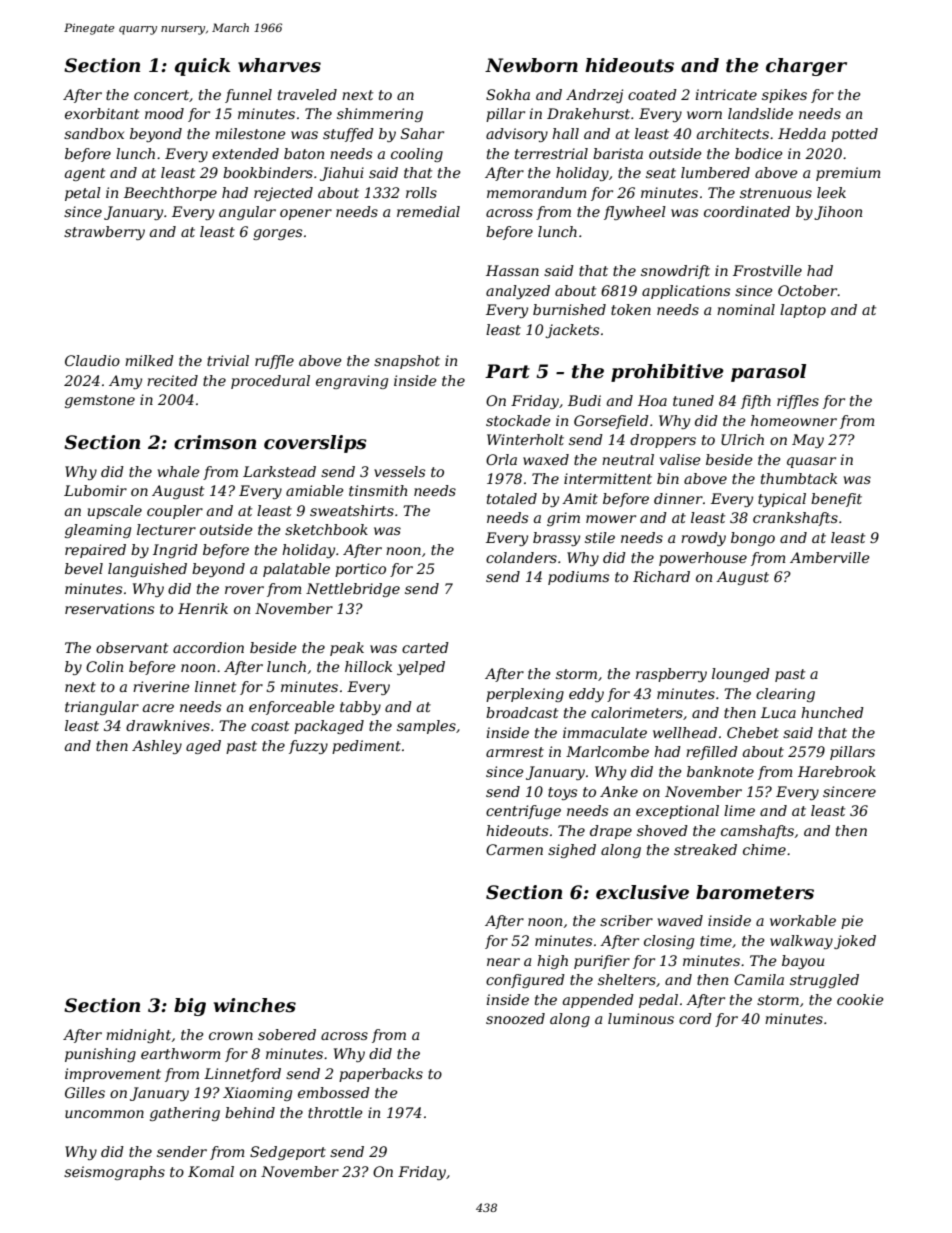 Image resolution: width=952 pixels, height=1233 pixels. Describe the element at coordinates (860, 999) in the page. I see `cookie` at that location.
